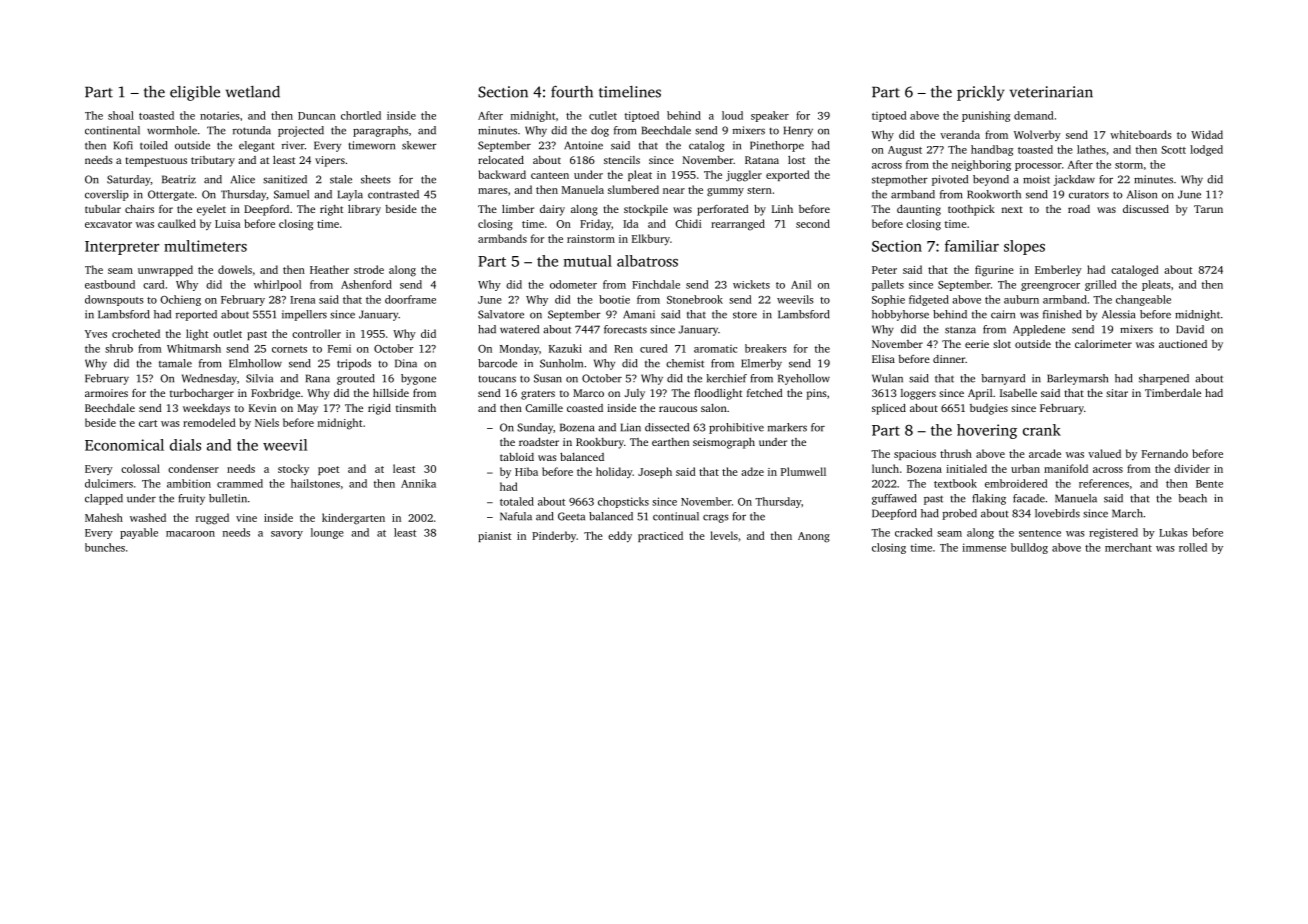 Image resolution: width=1308 pixels, height=924 pixels. I want to click on mutual, so click(588, 261).
